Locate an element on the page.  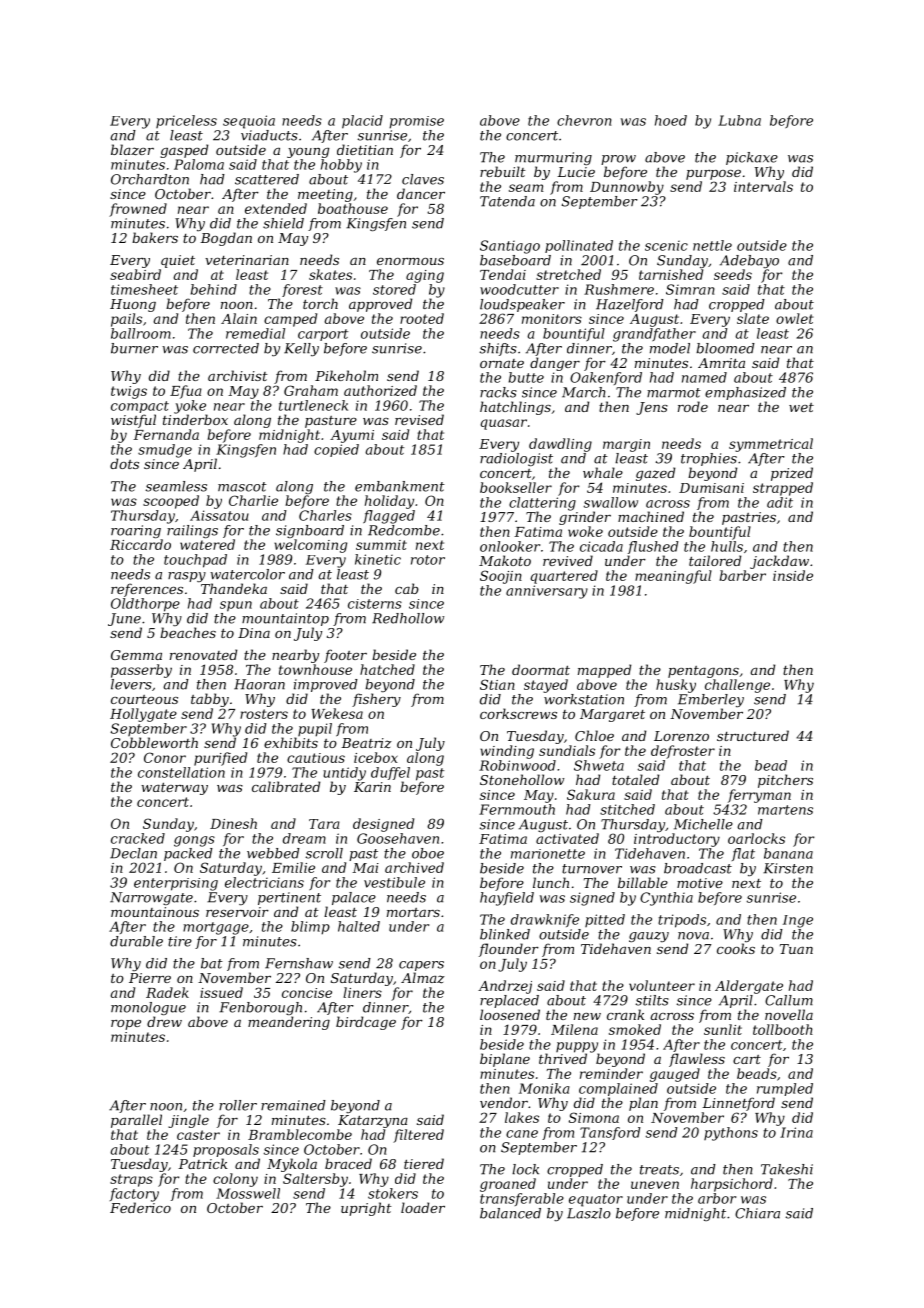
flushed is located at coordinates (653, 547).
